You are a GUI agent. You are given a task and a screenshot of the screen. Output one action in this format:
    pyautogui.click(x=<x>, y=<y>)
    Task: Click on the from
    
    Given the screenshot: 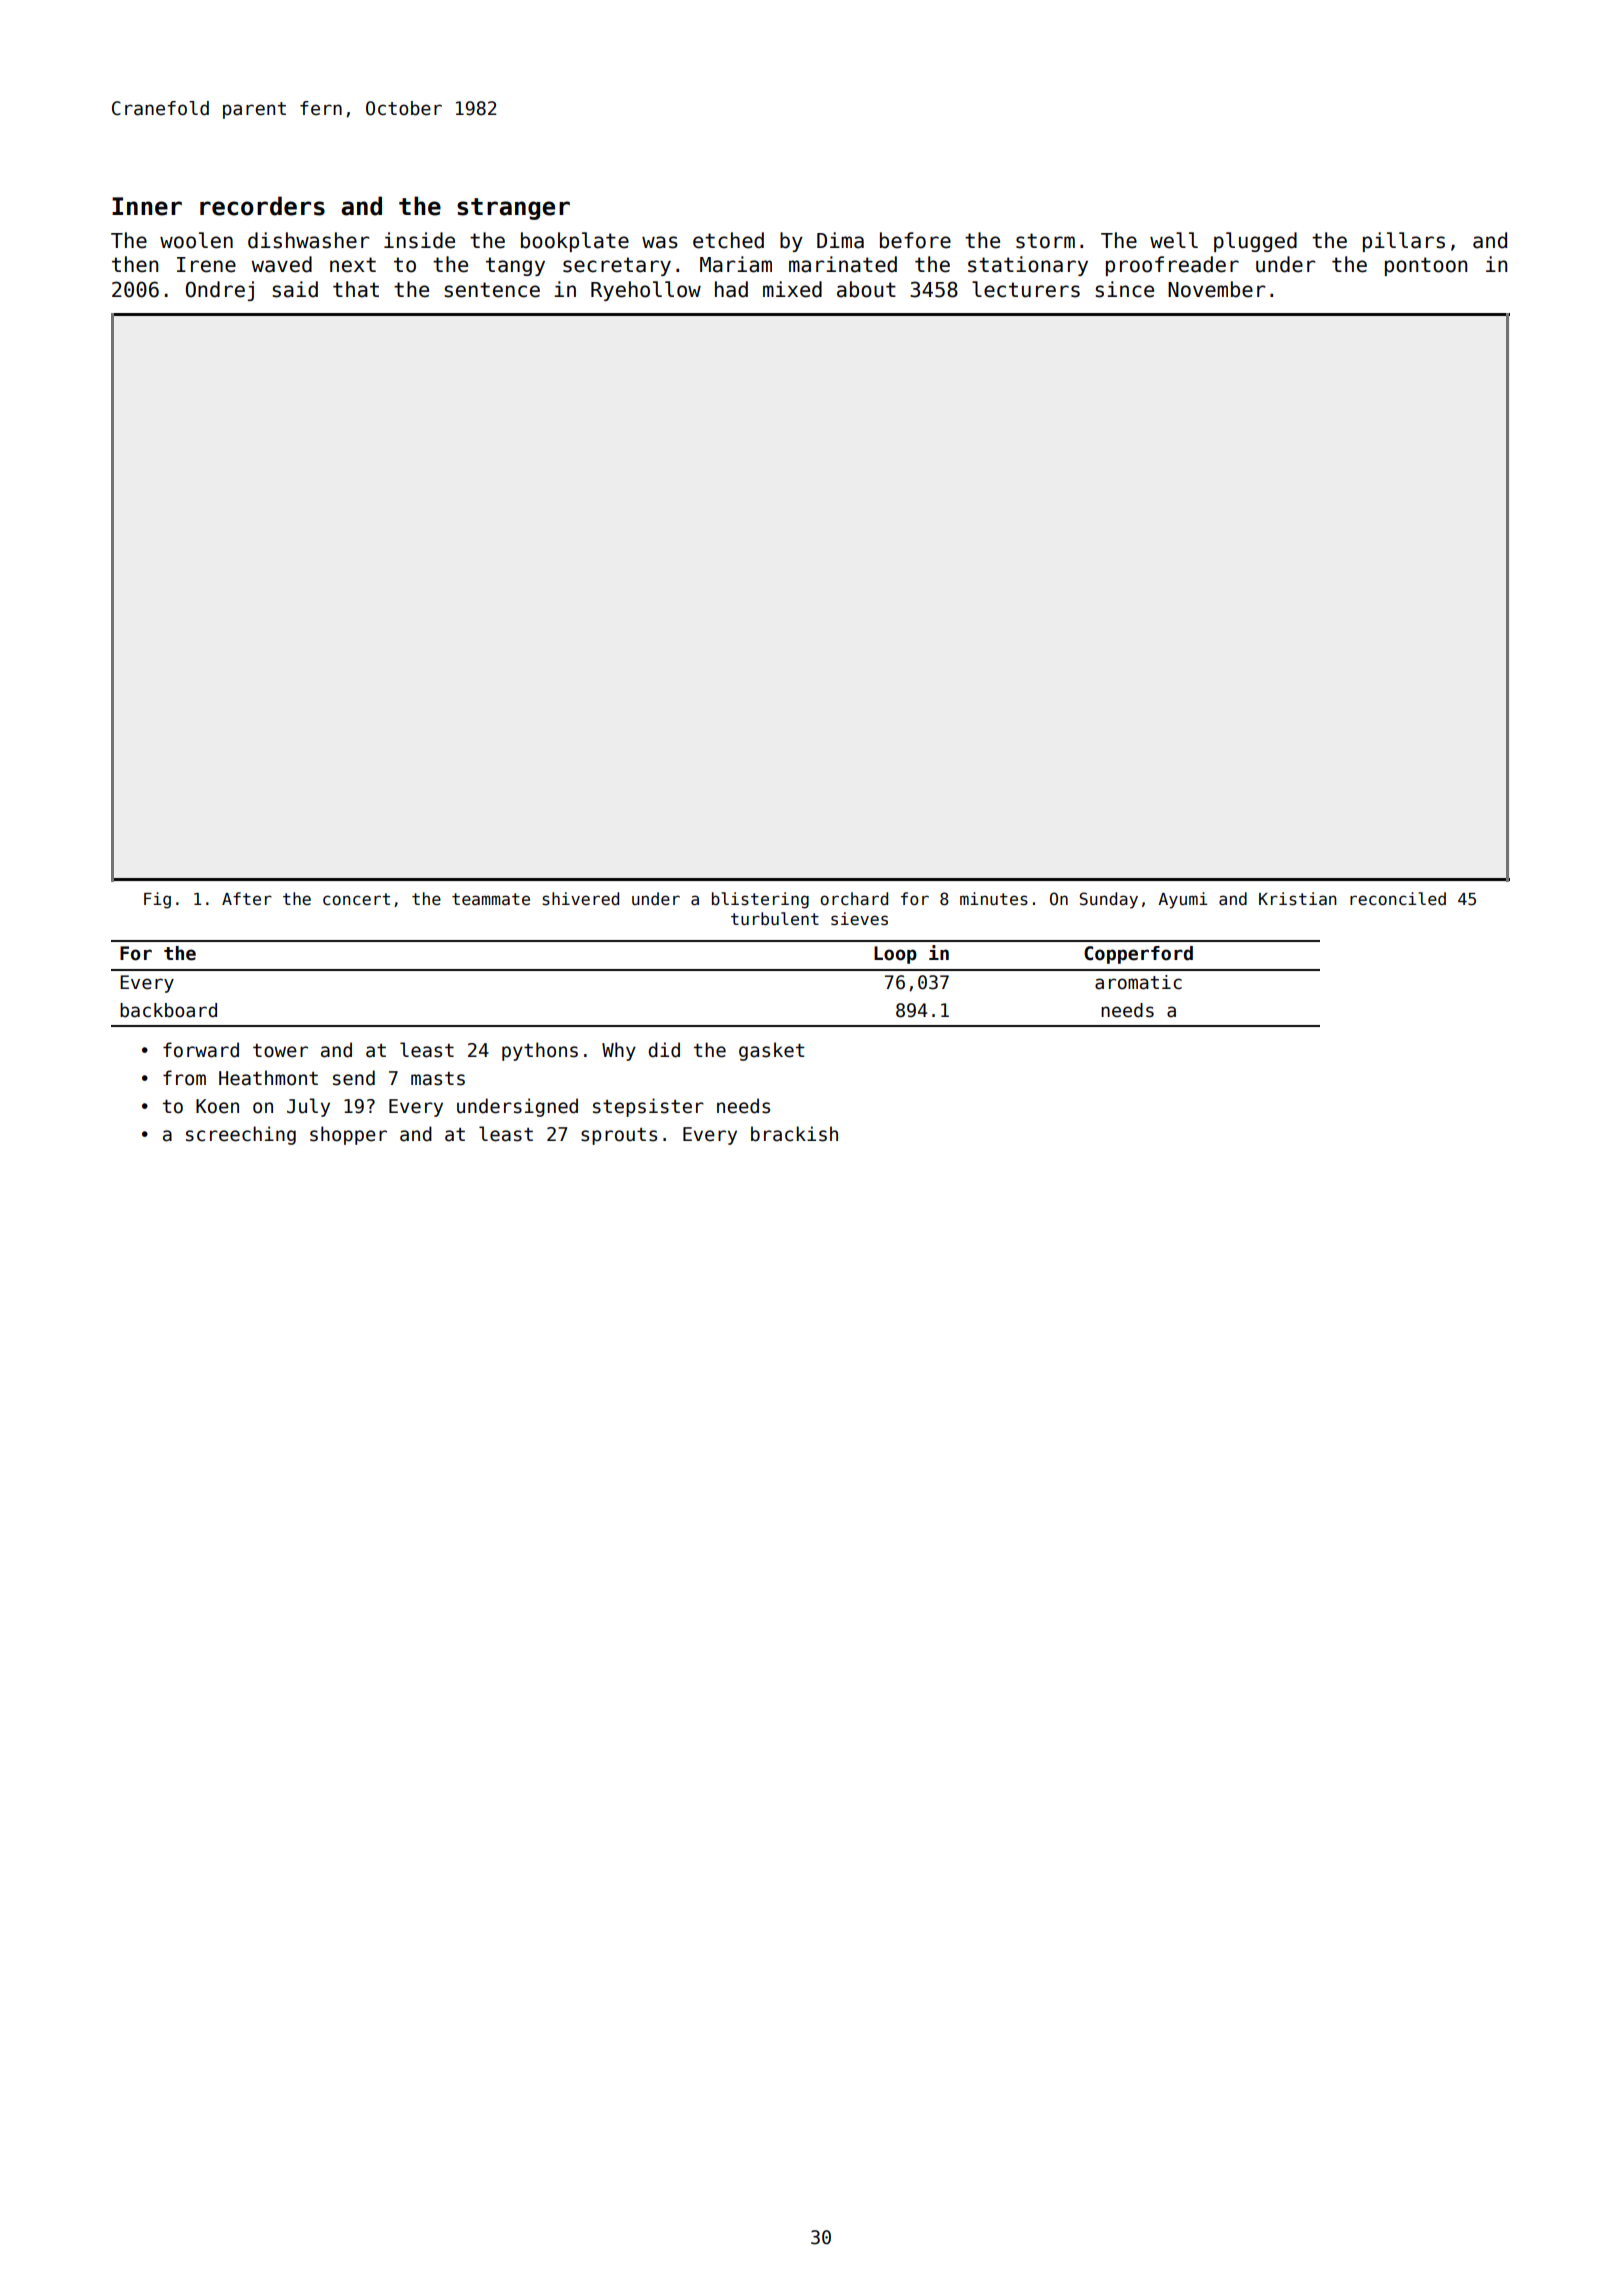 What is the action you would take?
    pyautogui.click(x=184, y=1078)
